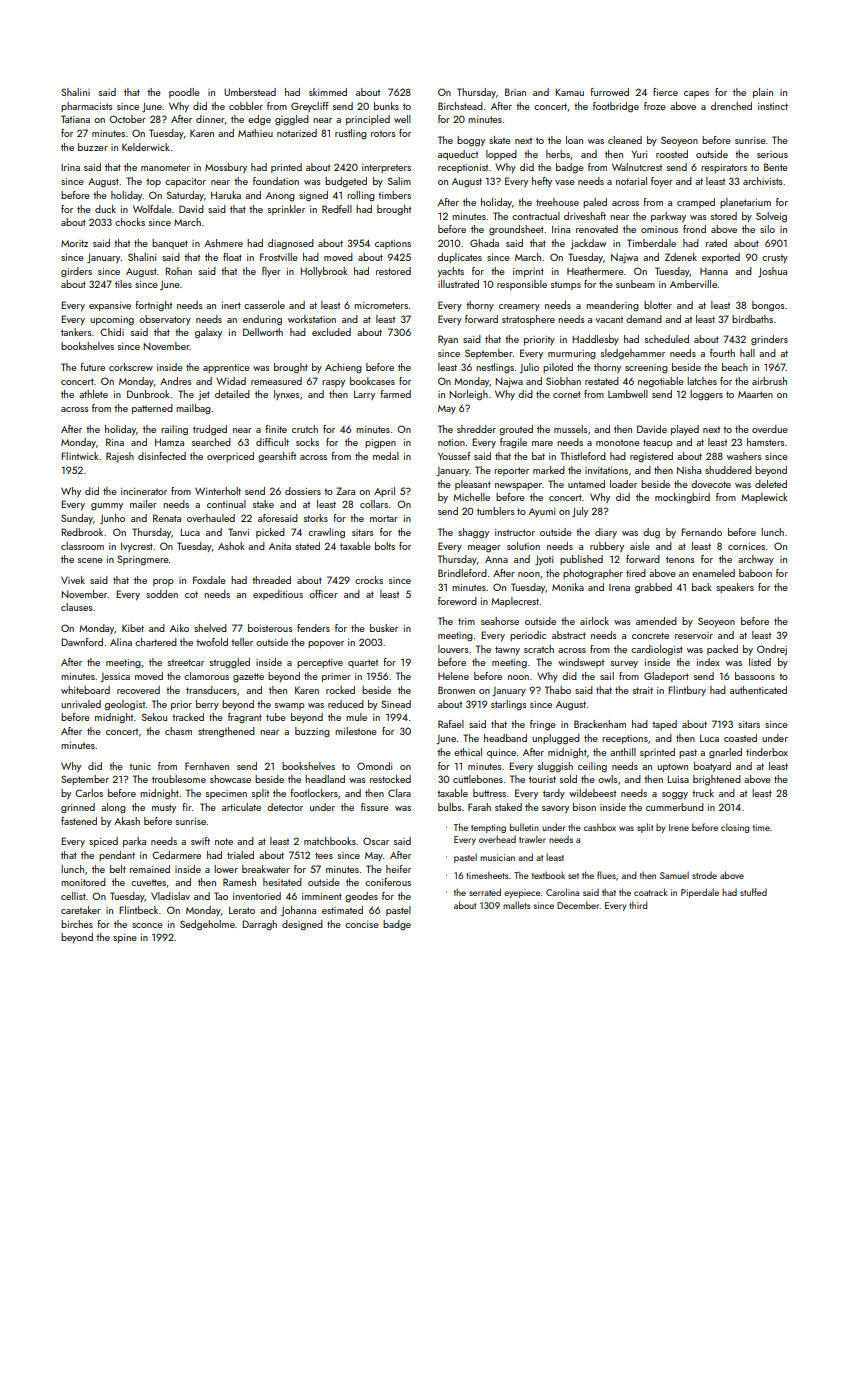 The width and height of the document is (849, 1400). What do you see at coordinates (226, 195) in the document?
I see `Haruka` at bounding box center [226, 195].
